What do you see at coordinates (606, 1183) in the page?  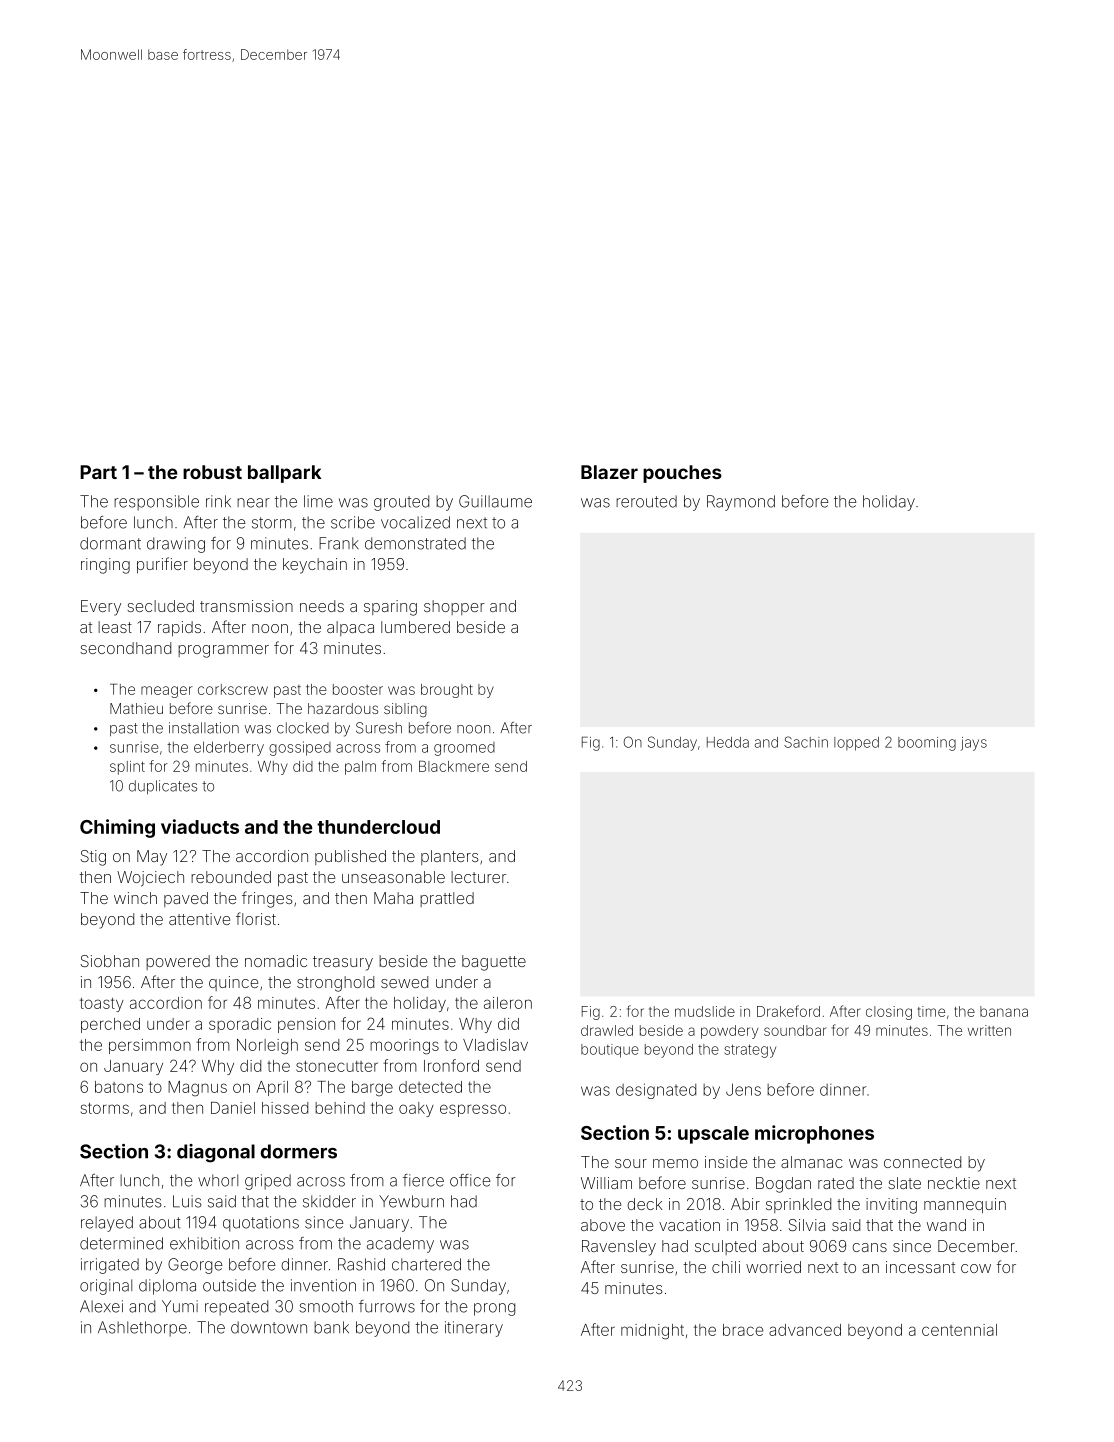 I see `William` at bounding box center [606, 1183].
